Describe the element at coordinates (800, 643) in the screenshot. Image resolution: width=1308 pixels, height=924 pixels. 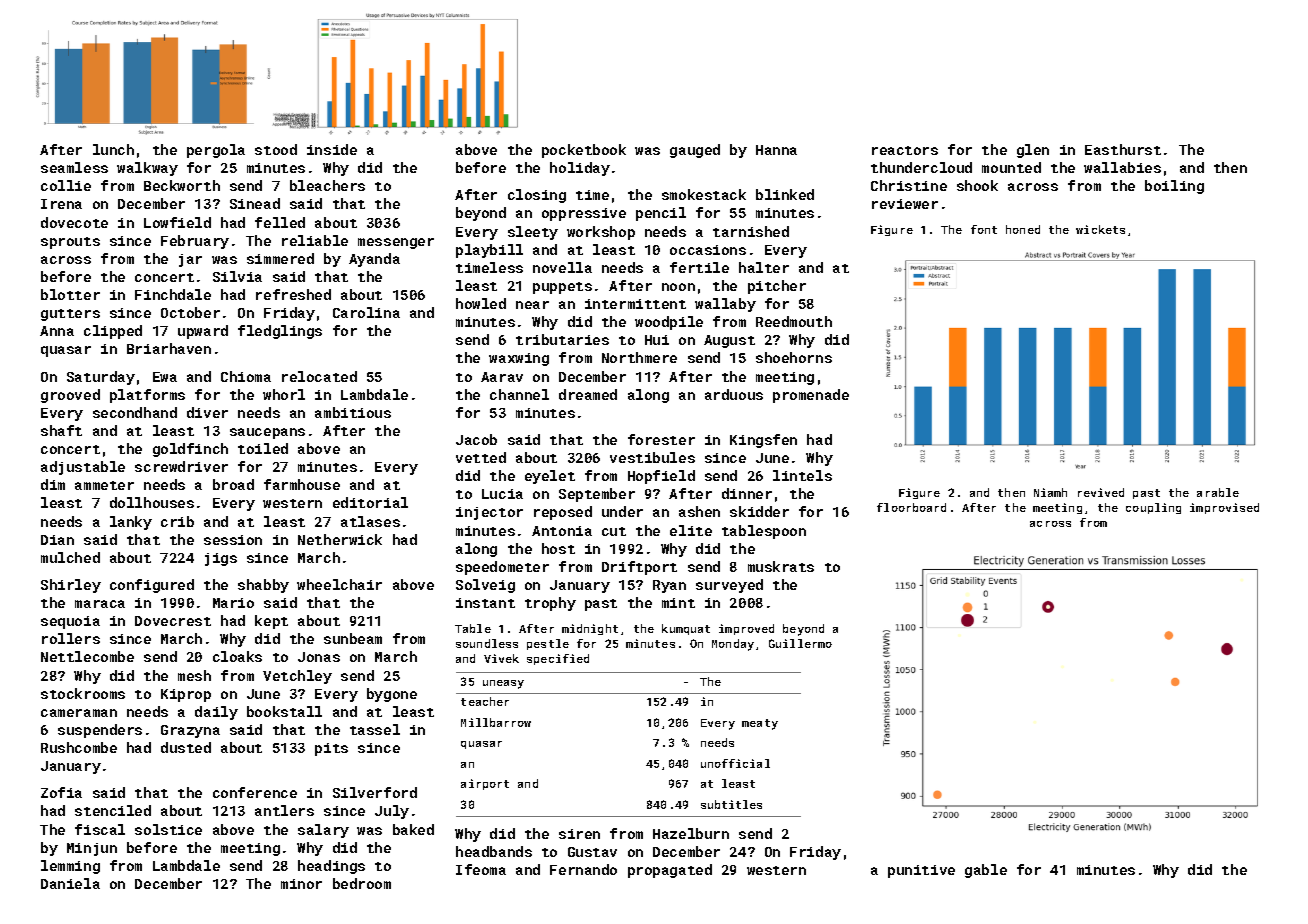
I see `Guillermo` at that location.
